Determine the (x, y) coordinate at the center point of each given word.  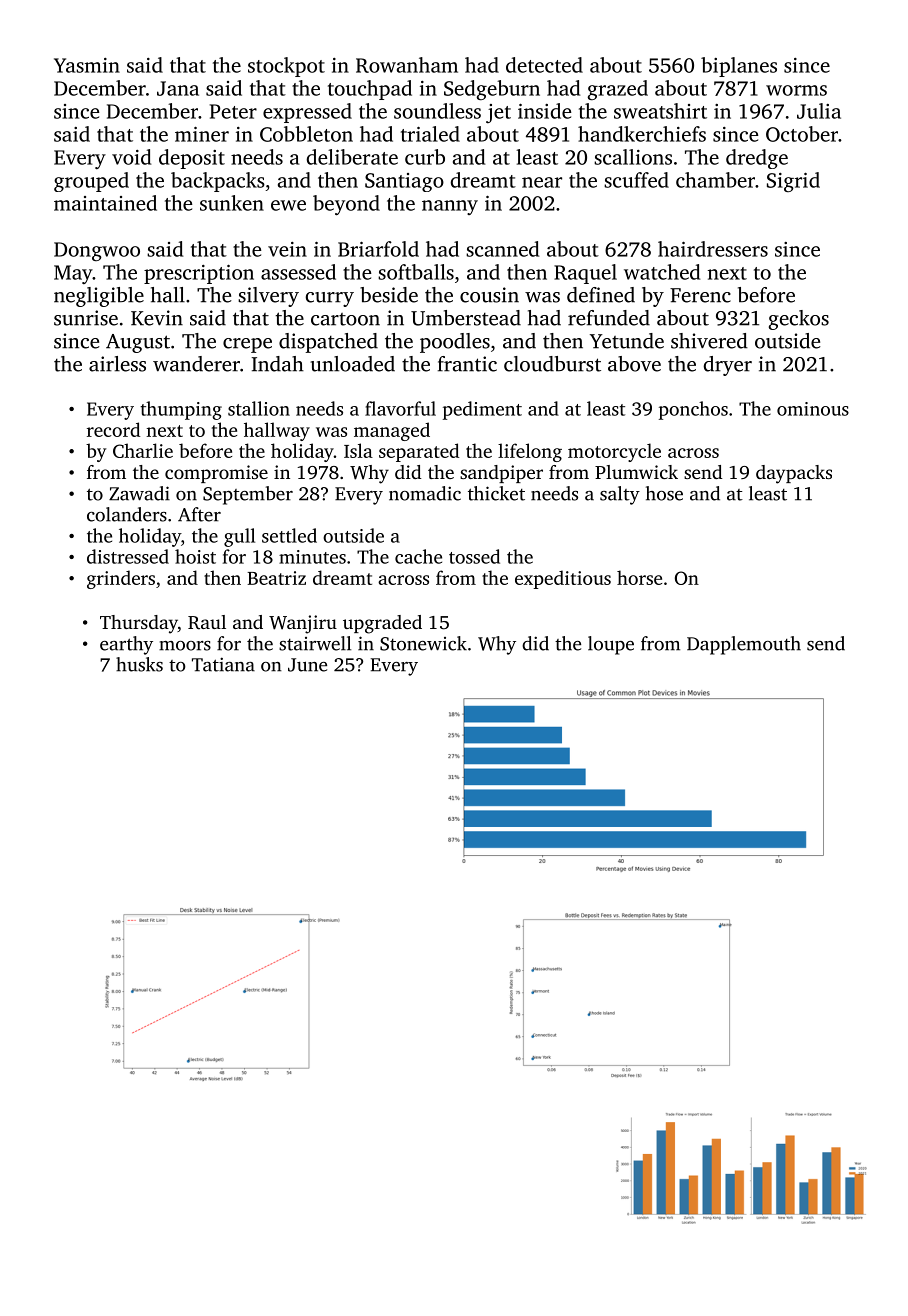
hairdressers (713, 249)
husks (139, 664)
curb (425, 157)
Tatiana (223, 664)
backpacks (218, 182)
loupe (611, 645)
